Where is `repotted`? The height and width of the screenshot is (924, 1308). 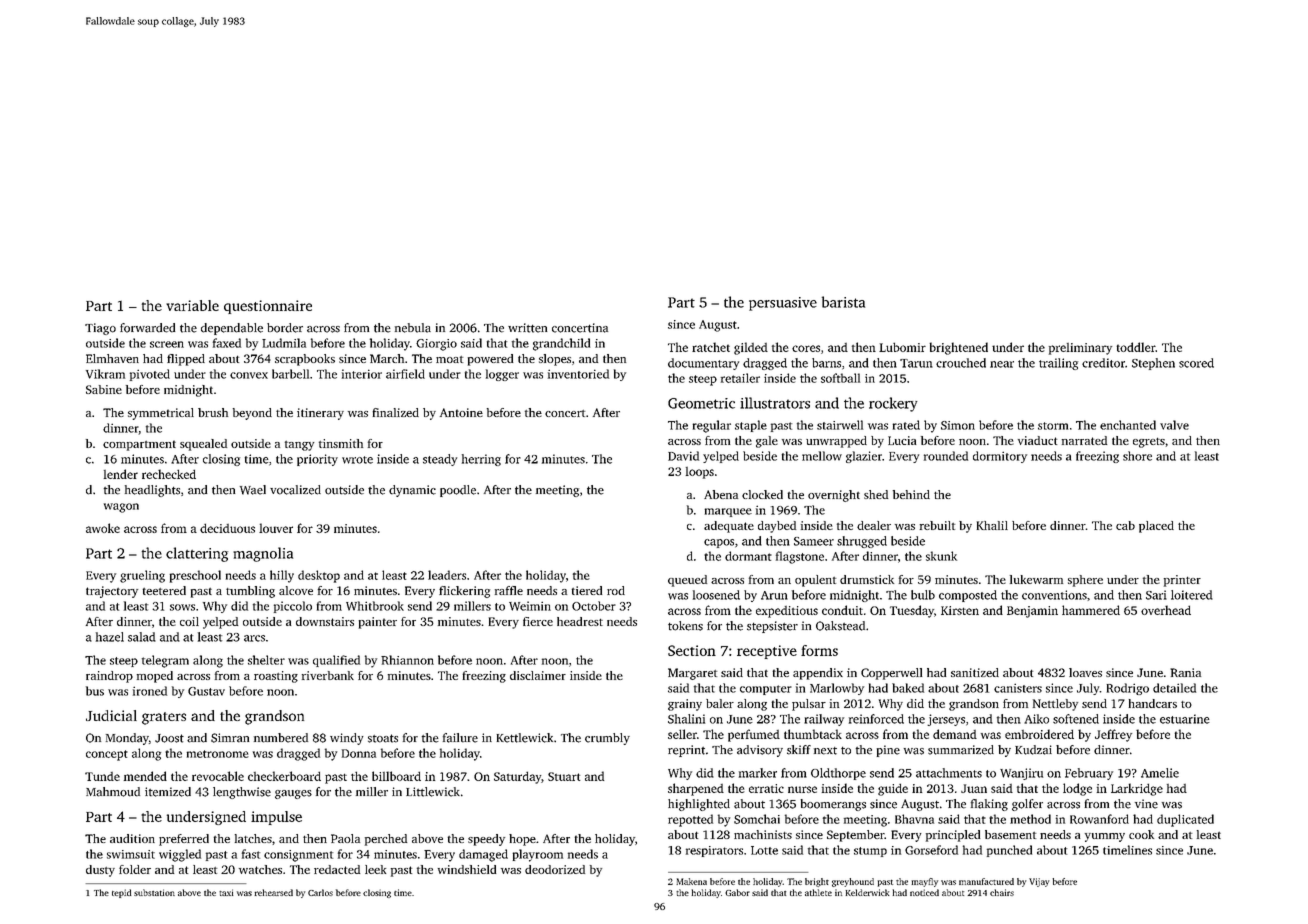
repotted is located at coordinates (690, 820).
